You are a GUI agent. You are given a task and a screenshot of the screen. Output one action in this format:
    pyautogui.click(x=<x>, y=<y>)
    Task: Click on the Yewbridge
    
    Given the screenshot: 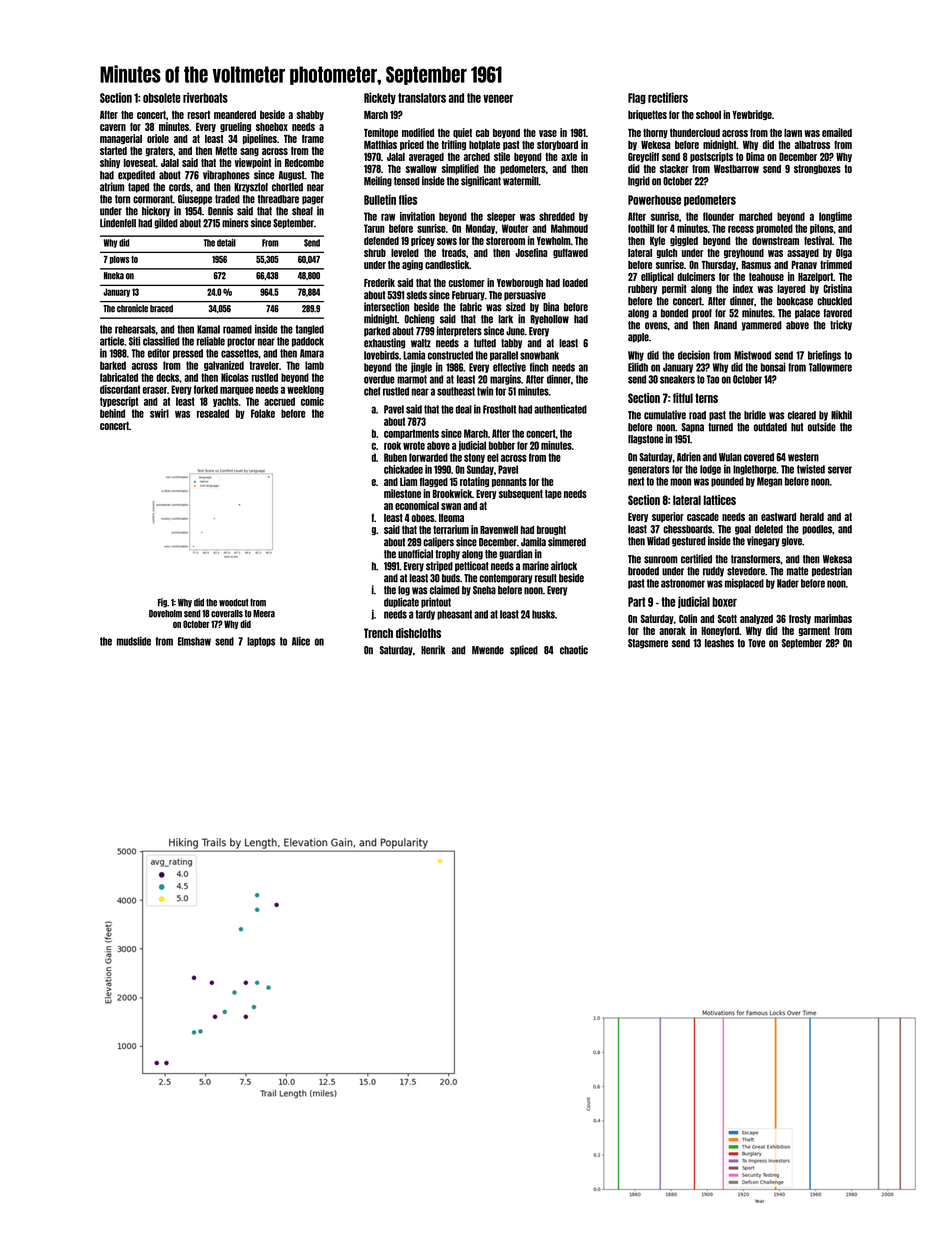 What is the action you would take?
    pyautogui.click(x=752, y=115)
